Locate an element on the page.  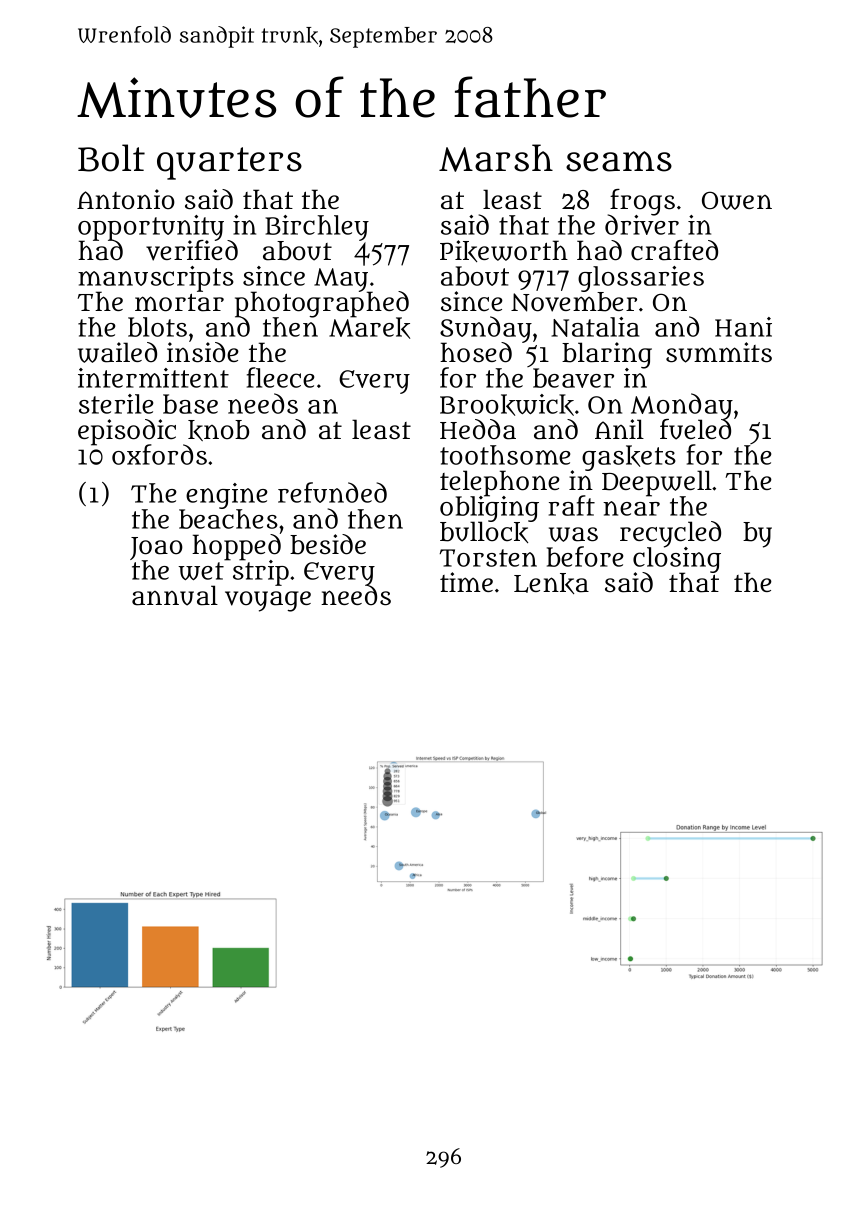
Deepwell is located at coordinates (657, 483).
